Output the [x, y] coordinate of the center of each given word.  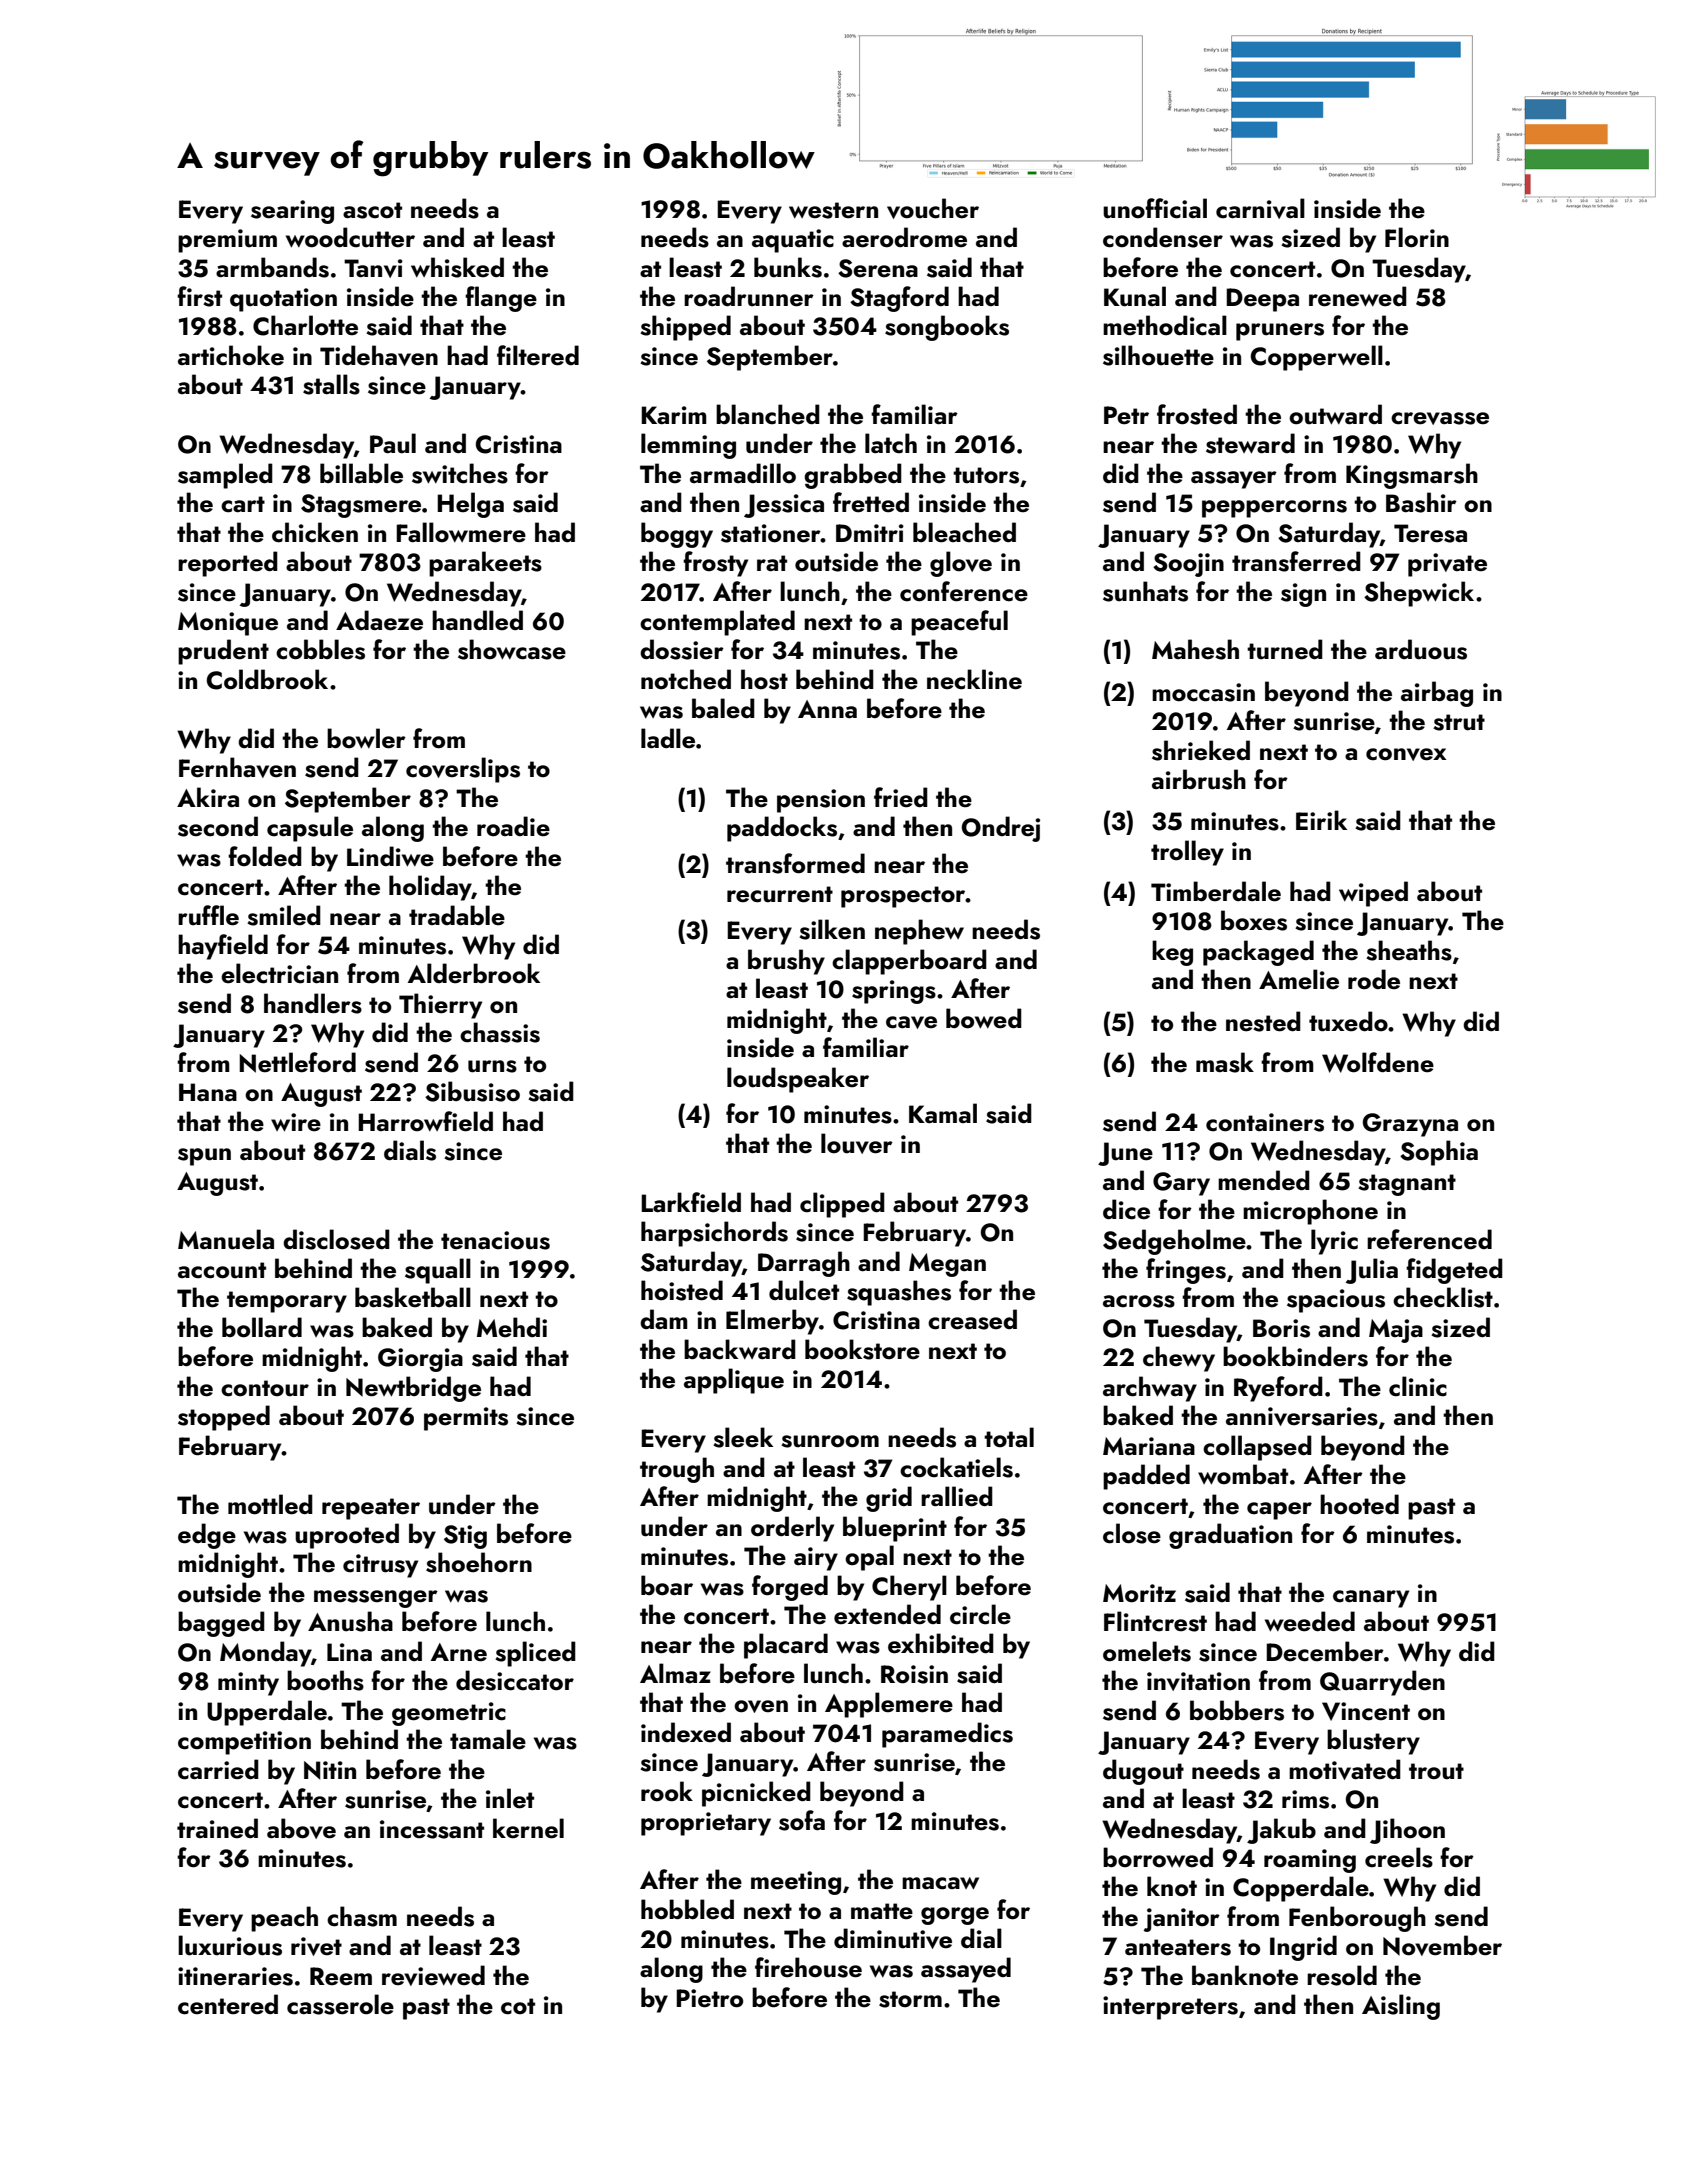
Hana [208, 1092]
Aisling [1401, 2007]
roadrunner [749, 296]
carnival [1260, 208]
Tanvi [373, 268]
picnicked [756, 1794]
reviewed [433, 1975]
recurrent [780, 894]
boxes [1254, 920]
